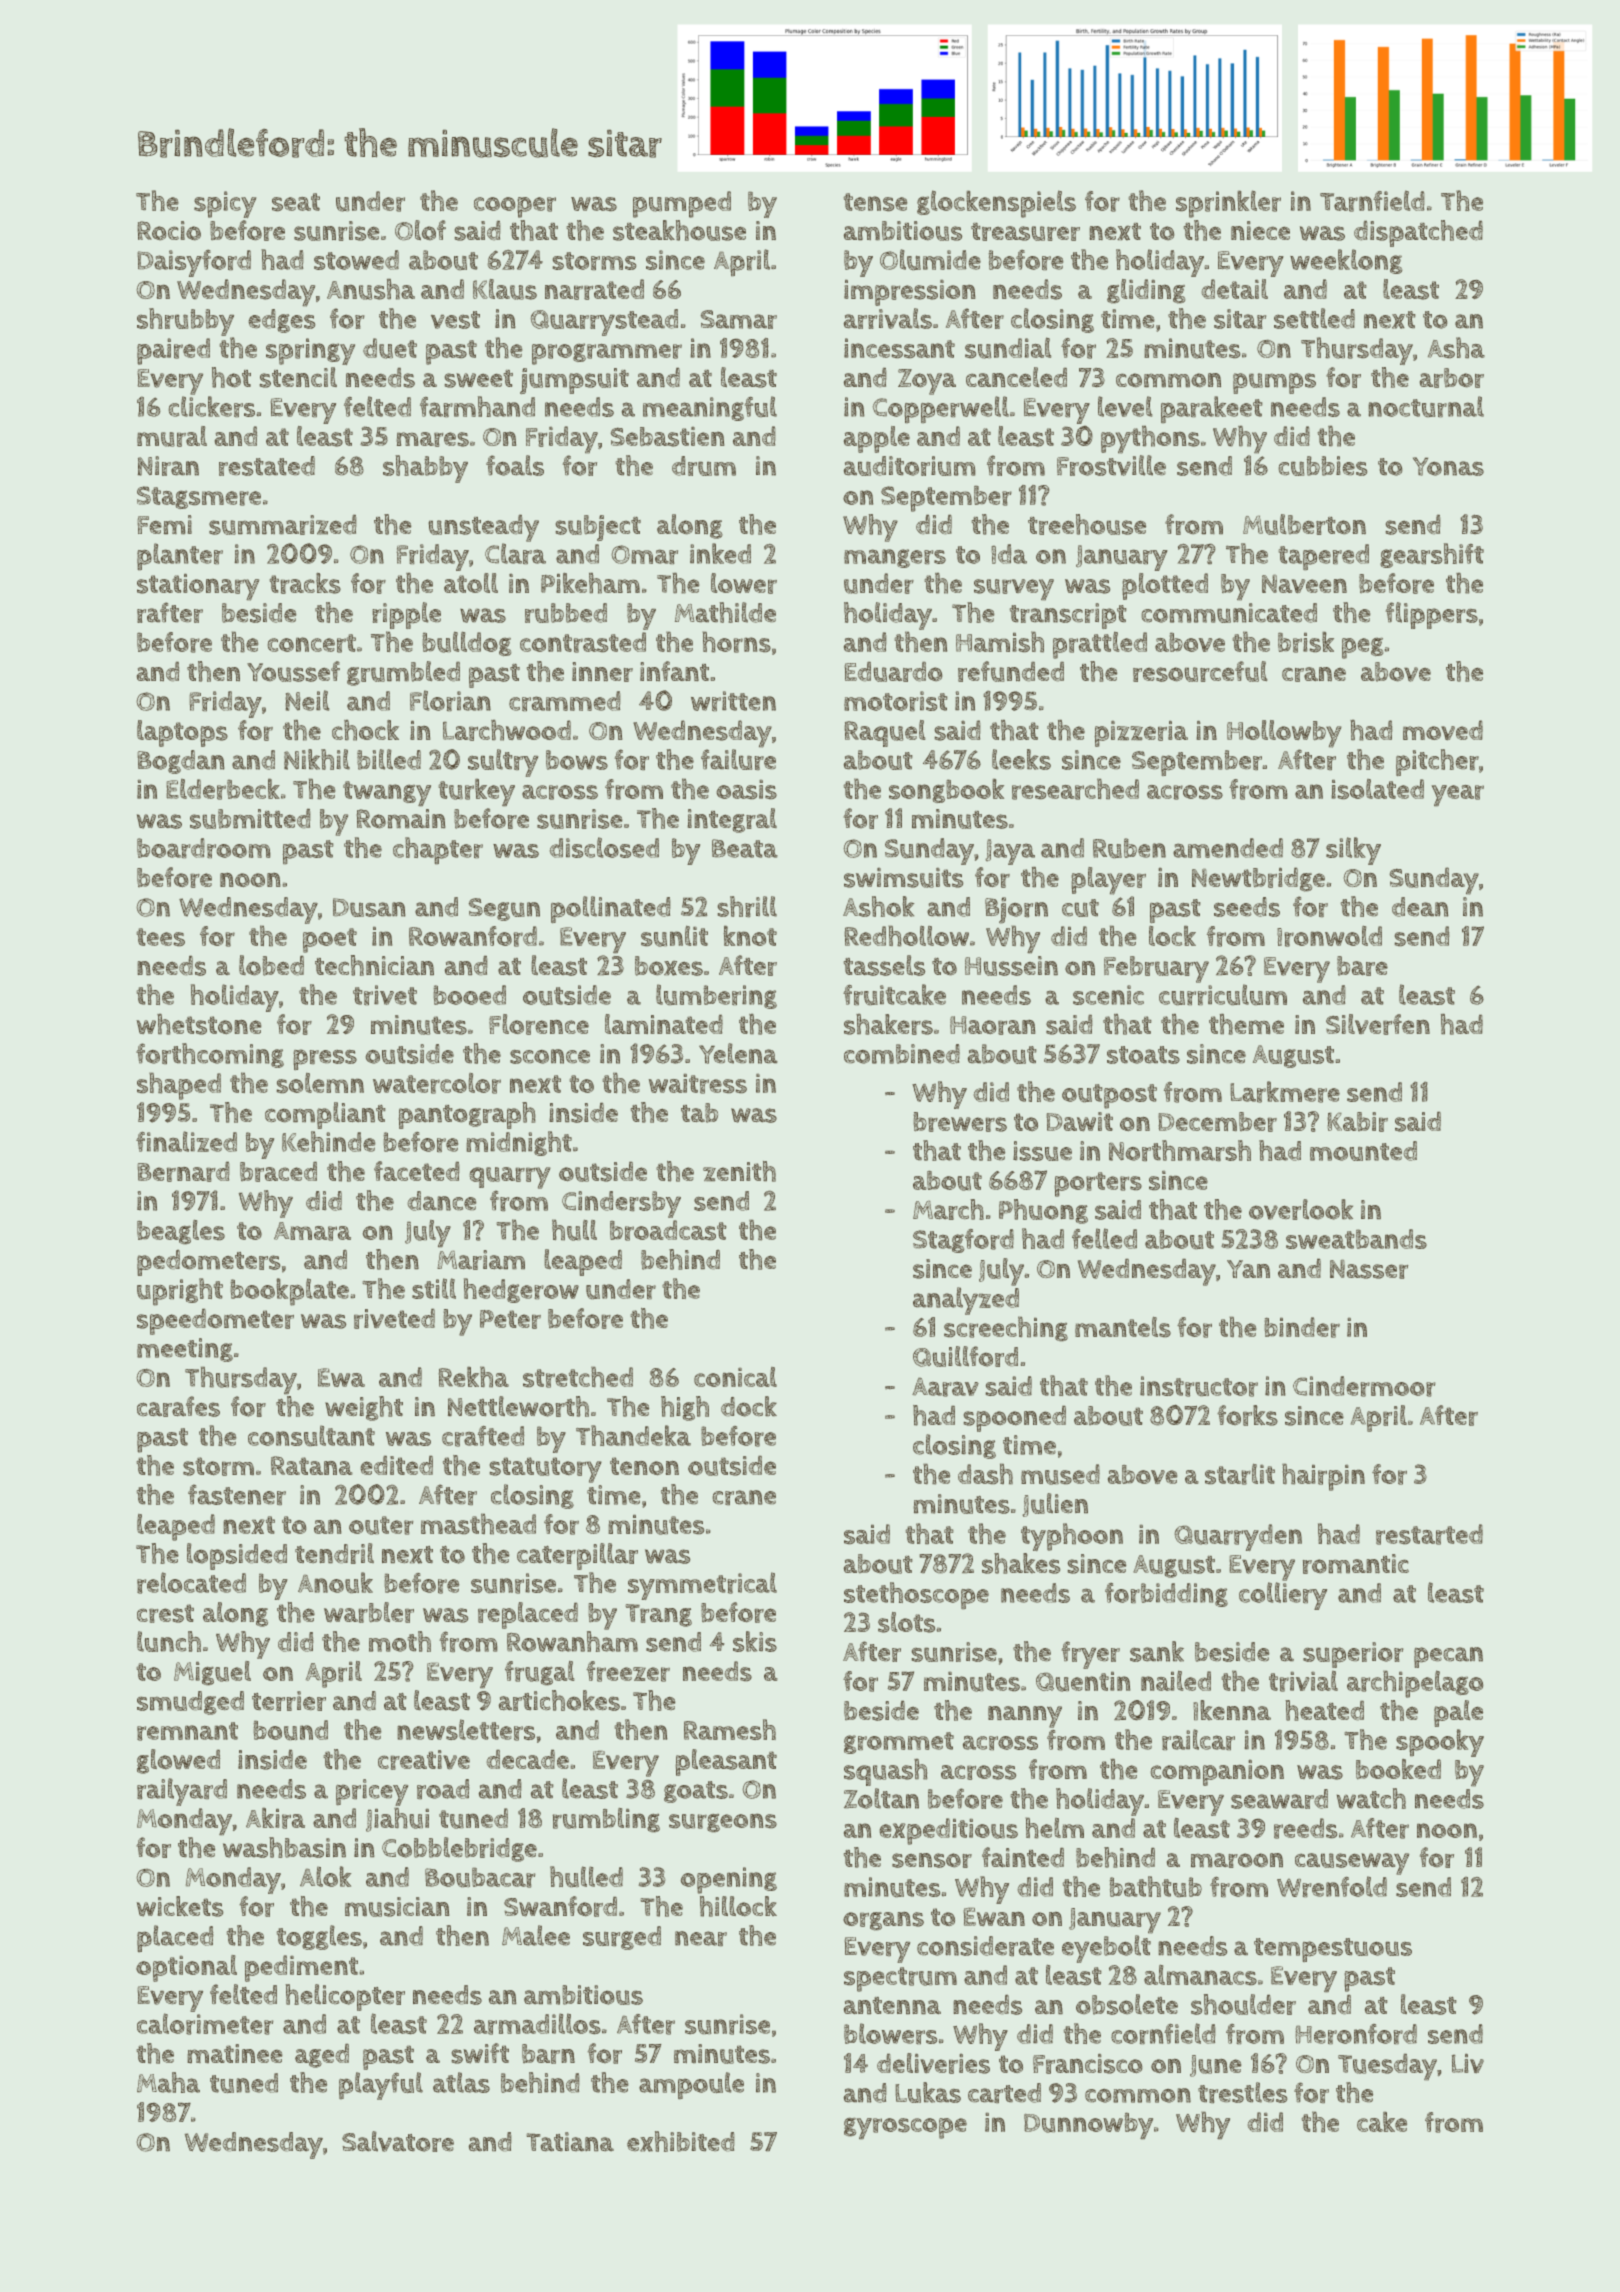 This screenshot has height=2292, width=1620. I want to click on tenon, so click(644, 1466).
